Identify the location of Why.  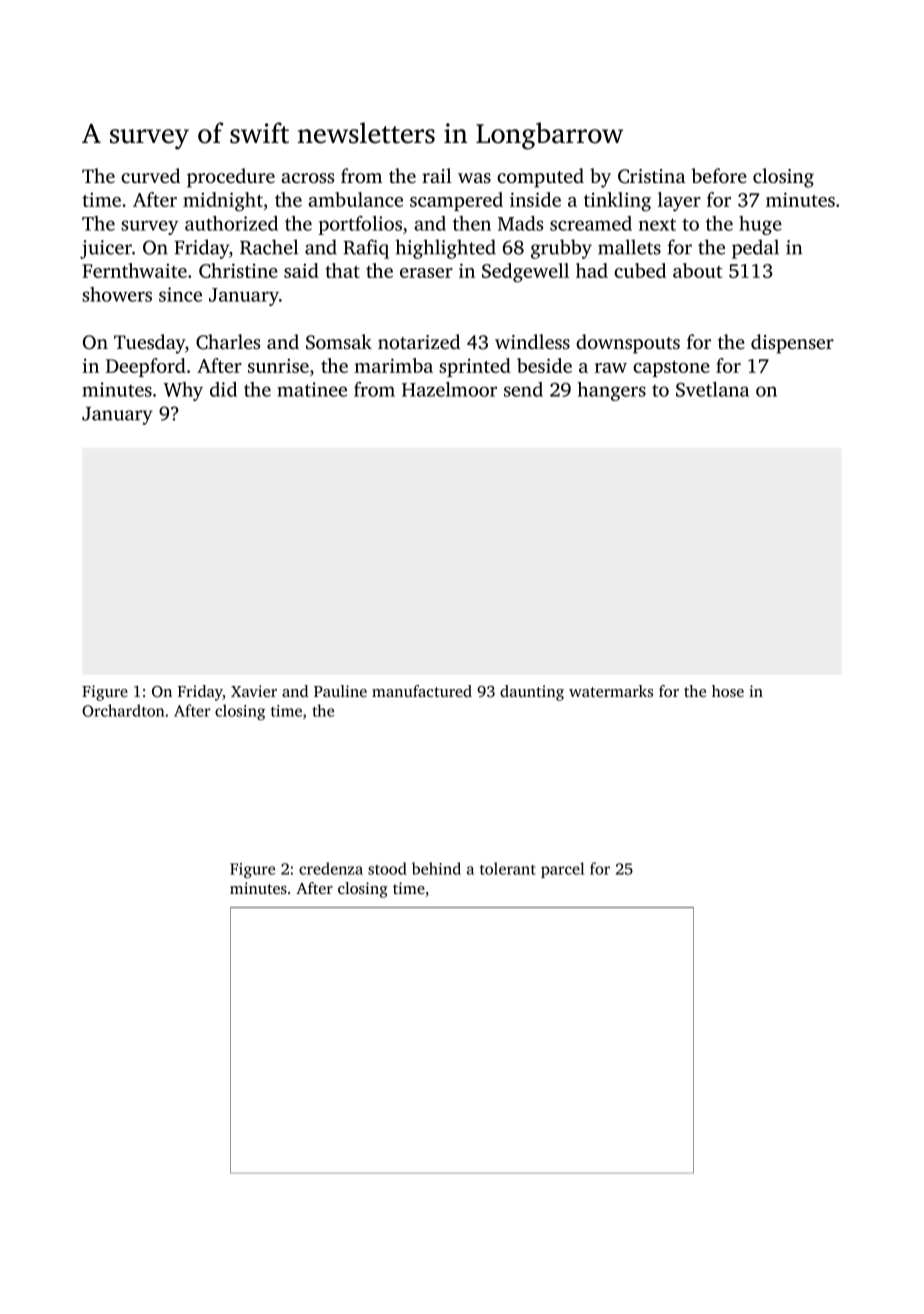
(183, 391).
